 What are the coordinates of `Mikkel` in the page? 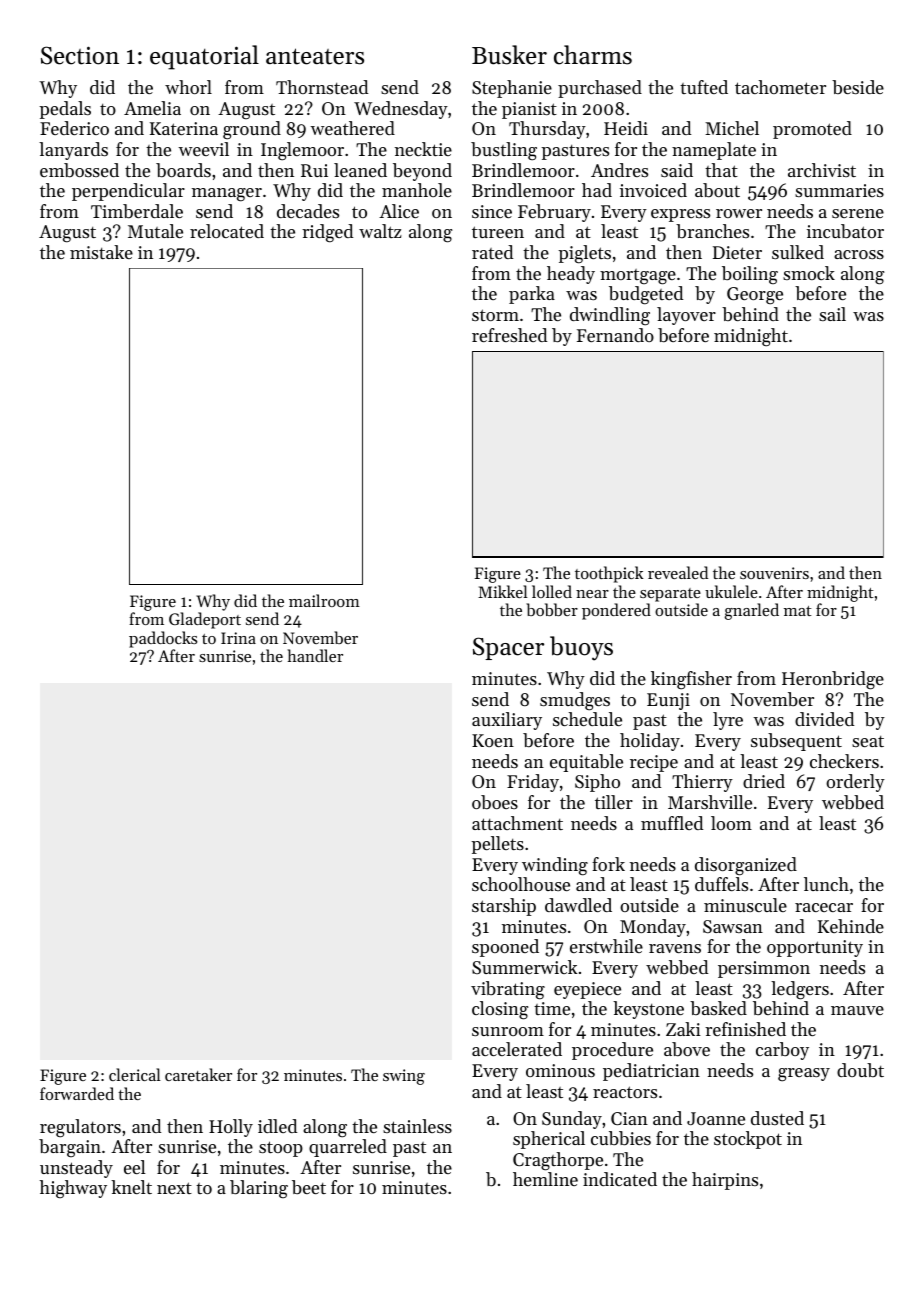 It's located at (503, 591).
